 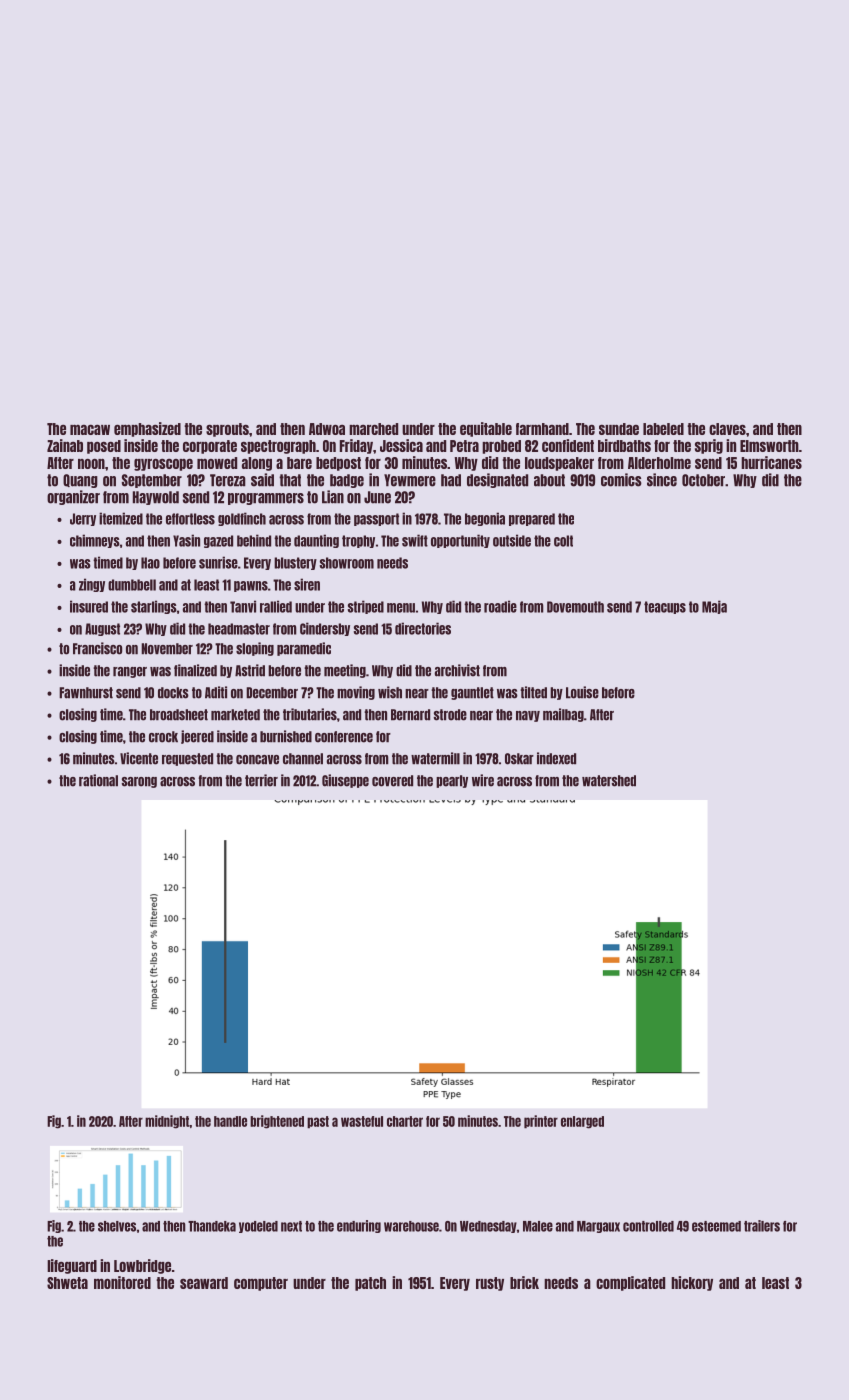 I want to click on dumbbell, so click(x=132, y=585).
